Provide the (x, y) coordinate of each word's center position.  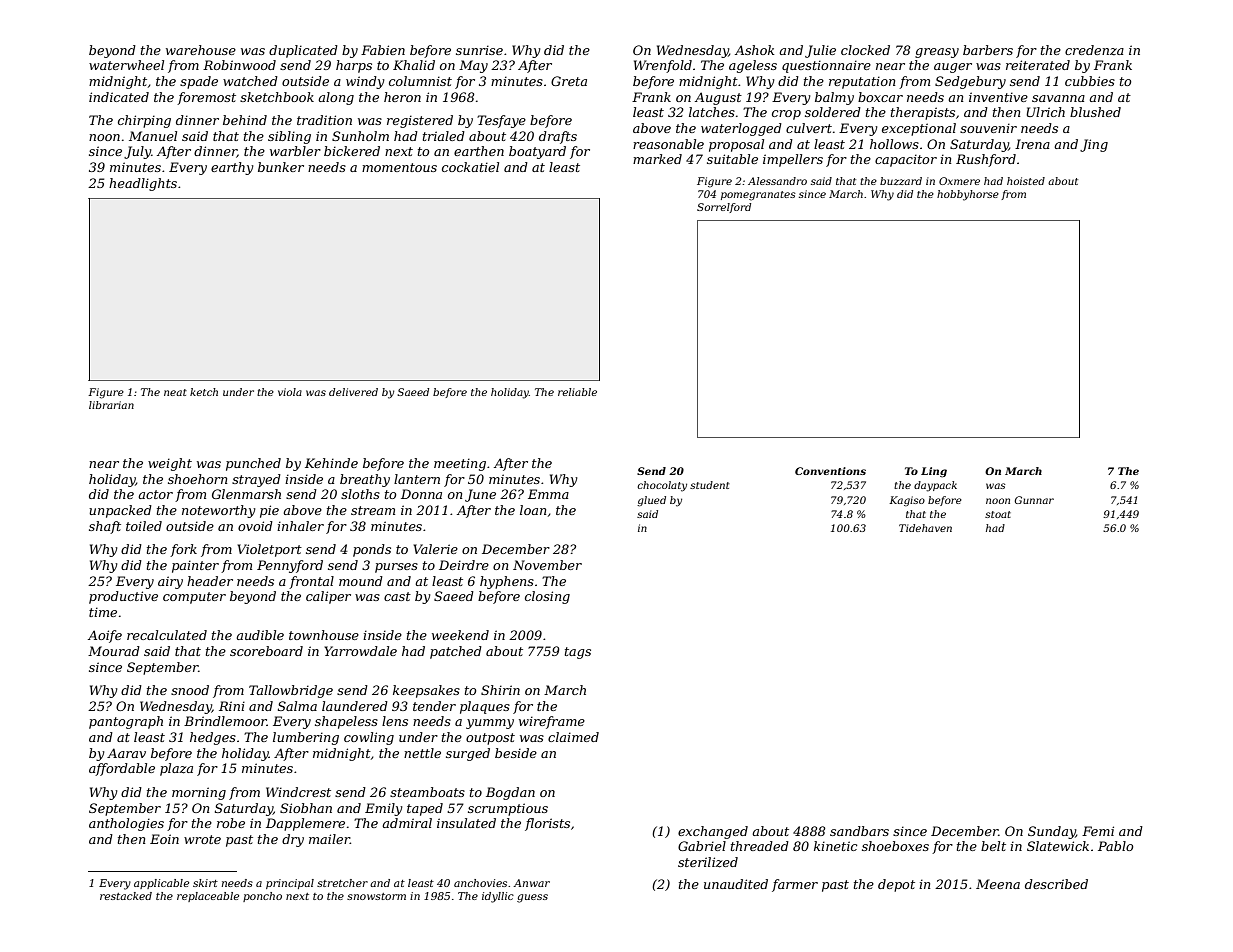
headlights (143, 184)
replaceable (208, 897)
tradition (324, 120)
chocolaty (662, 486)
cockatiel (470, 167)
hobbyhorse (968, 195)
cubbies (1090, 81)
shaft (105, 527)
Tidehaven (925, 528)
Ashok (754, 50)
